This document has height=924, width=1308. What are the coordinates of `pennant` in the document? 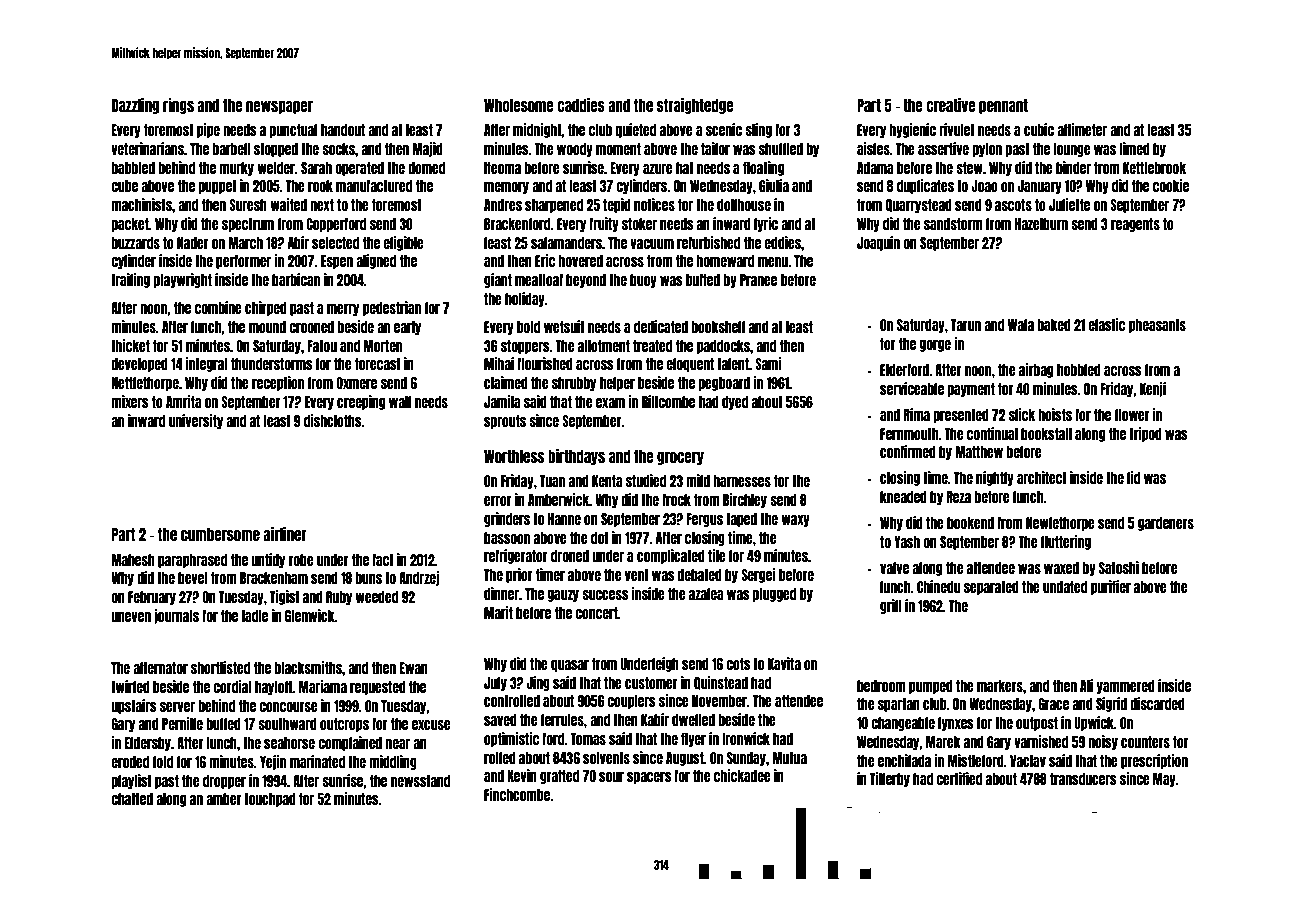 It's located at (1003, 106).
